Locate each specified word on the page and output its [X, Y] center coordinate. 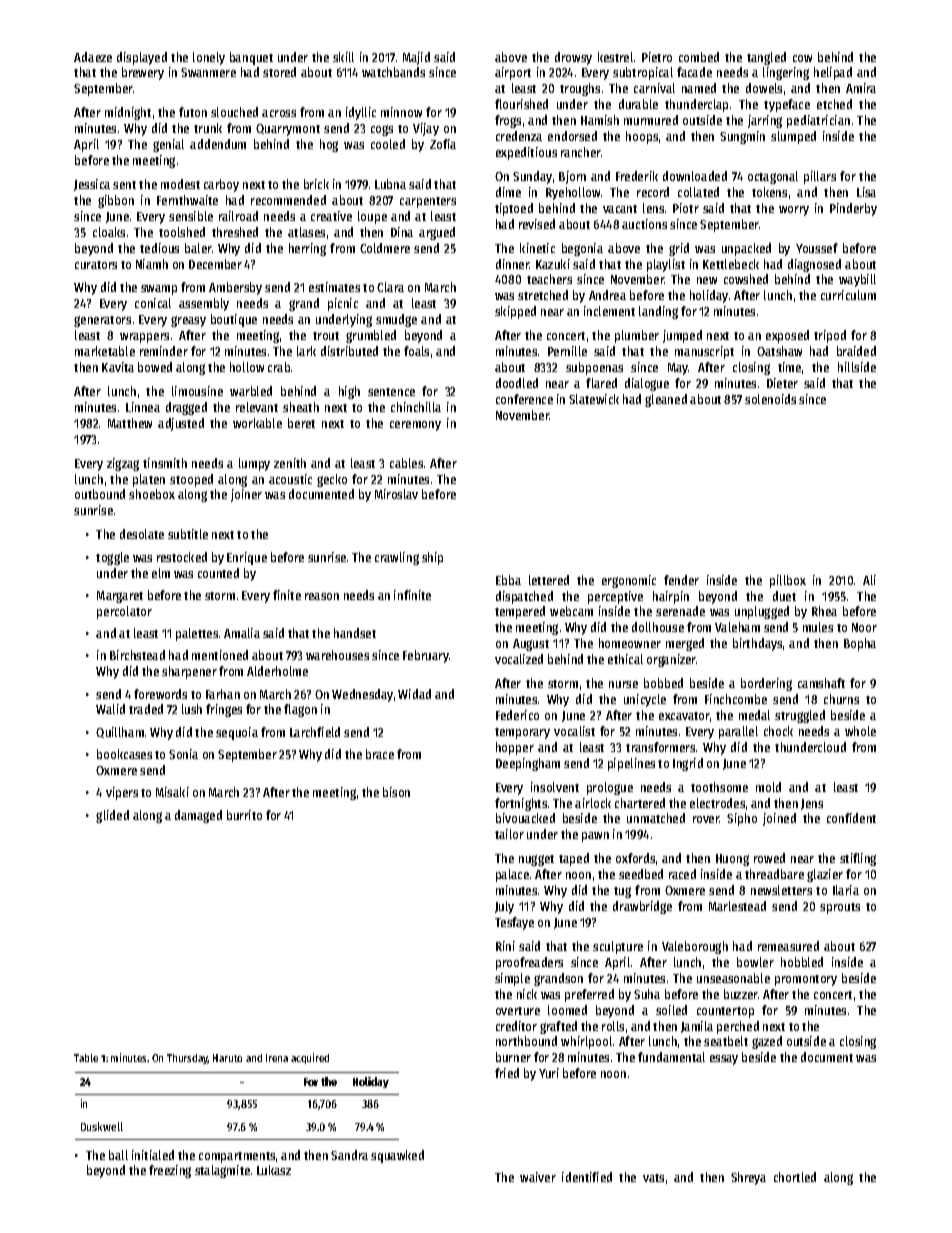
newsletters [781, 890]
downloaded [695, 176]
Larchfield [315, 732]
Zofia [443, 144]
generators [102, 321]
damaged [198, 816]
